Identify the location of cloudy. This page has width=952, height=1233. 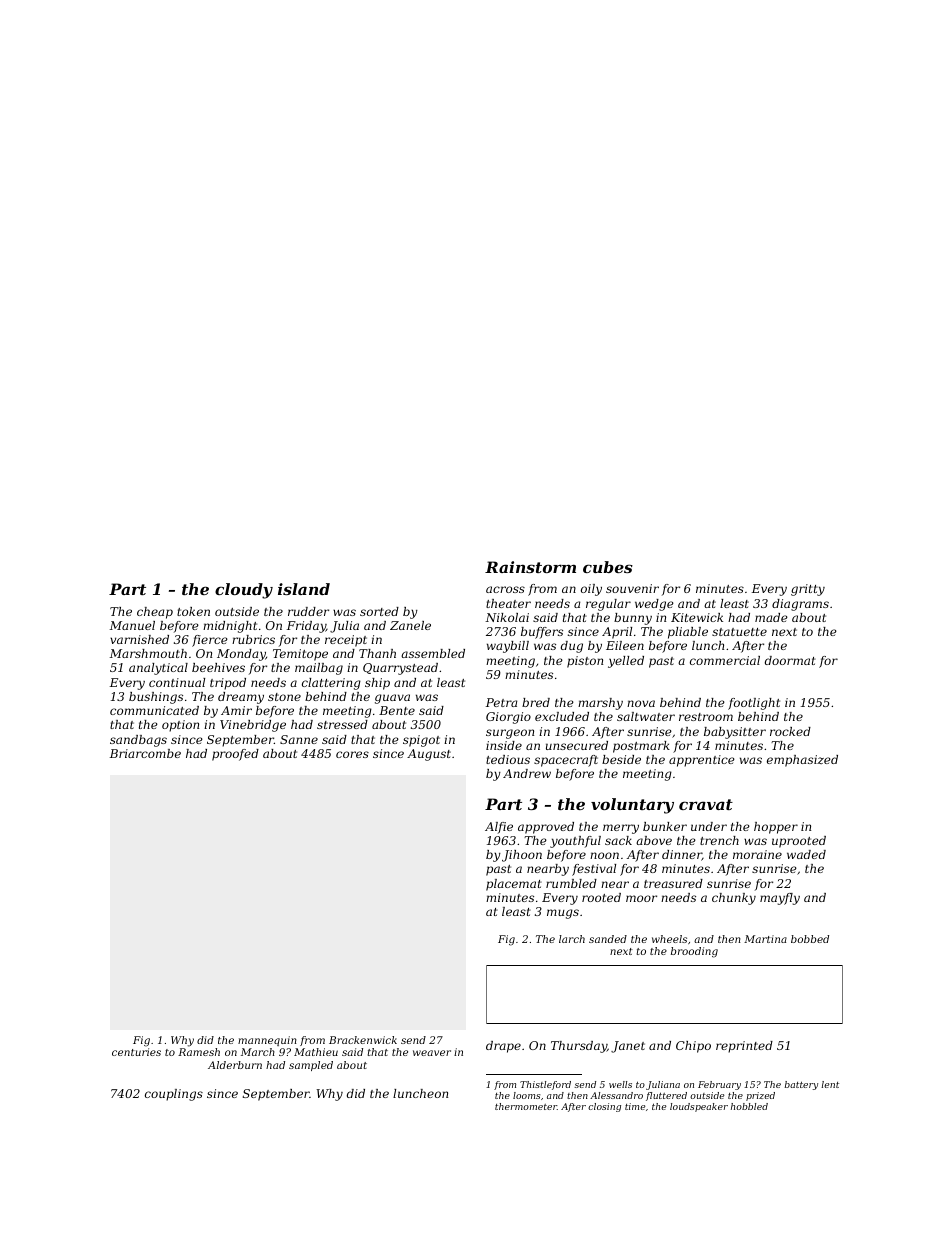
(244, 591).
